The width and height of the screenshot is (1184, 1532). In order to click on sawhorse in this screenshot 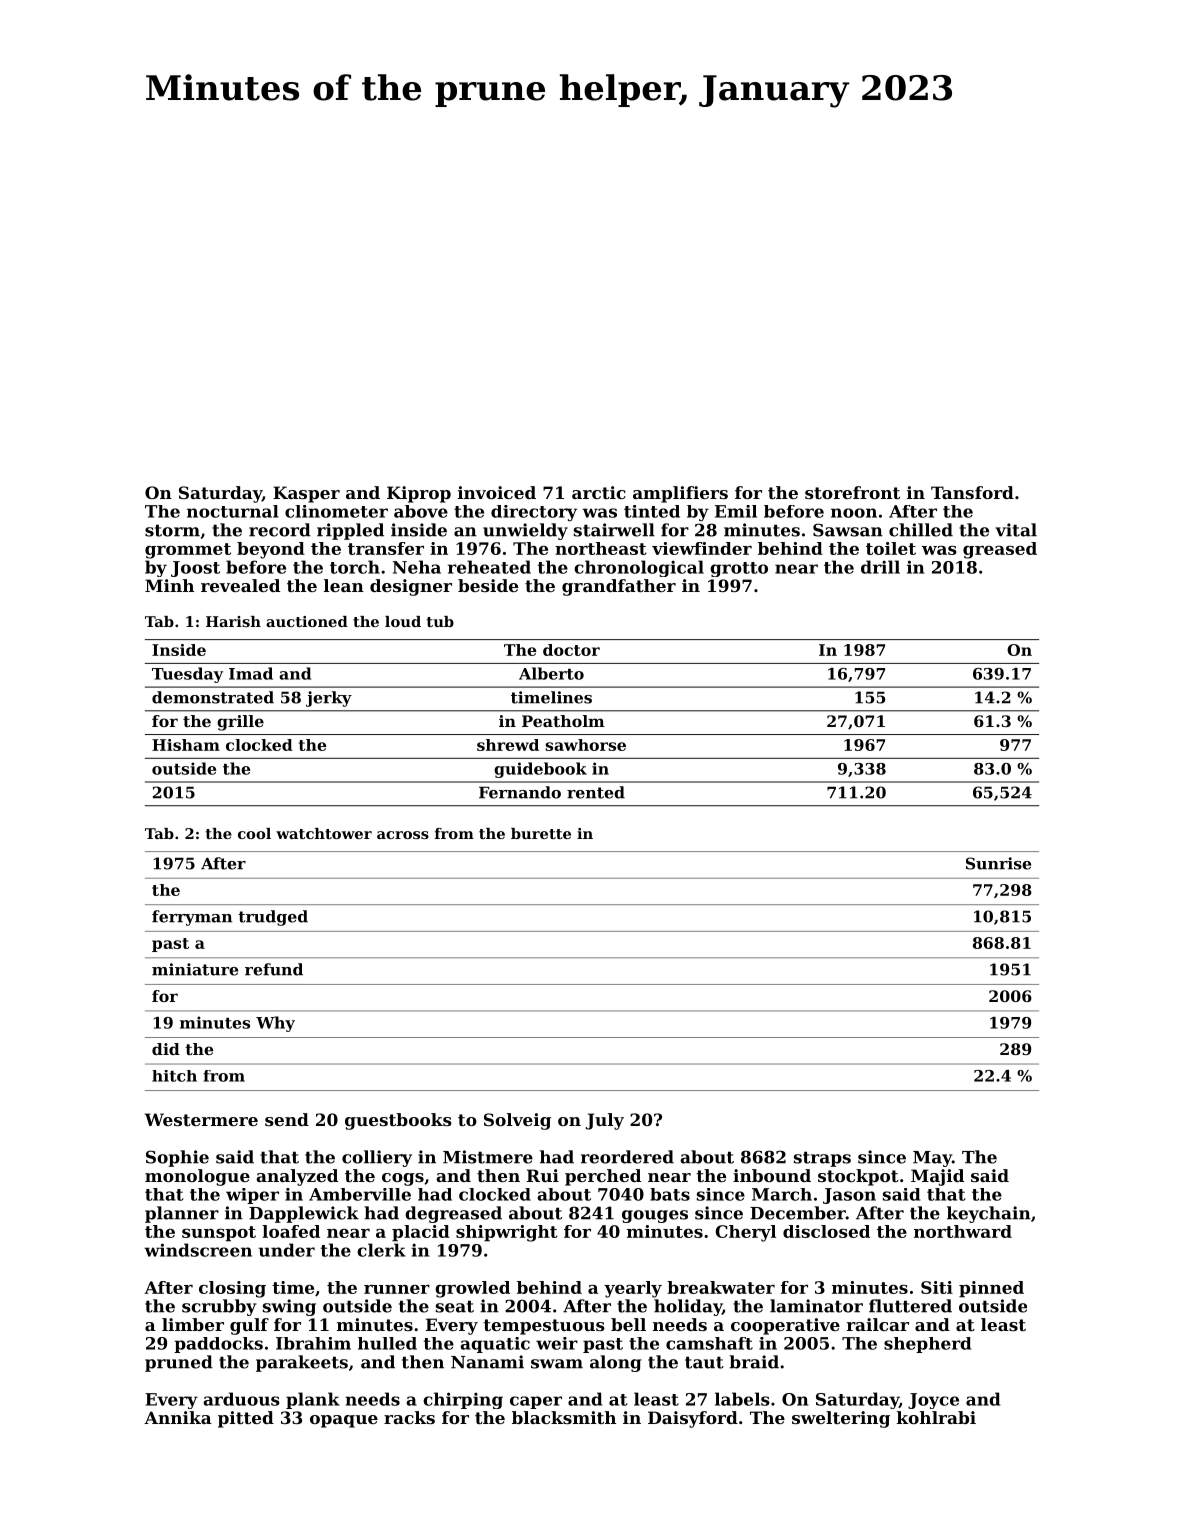, I will do `click(585, 745)`.
